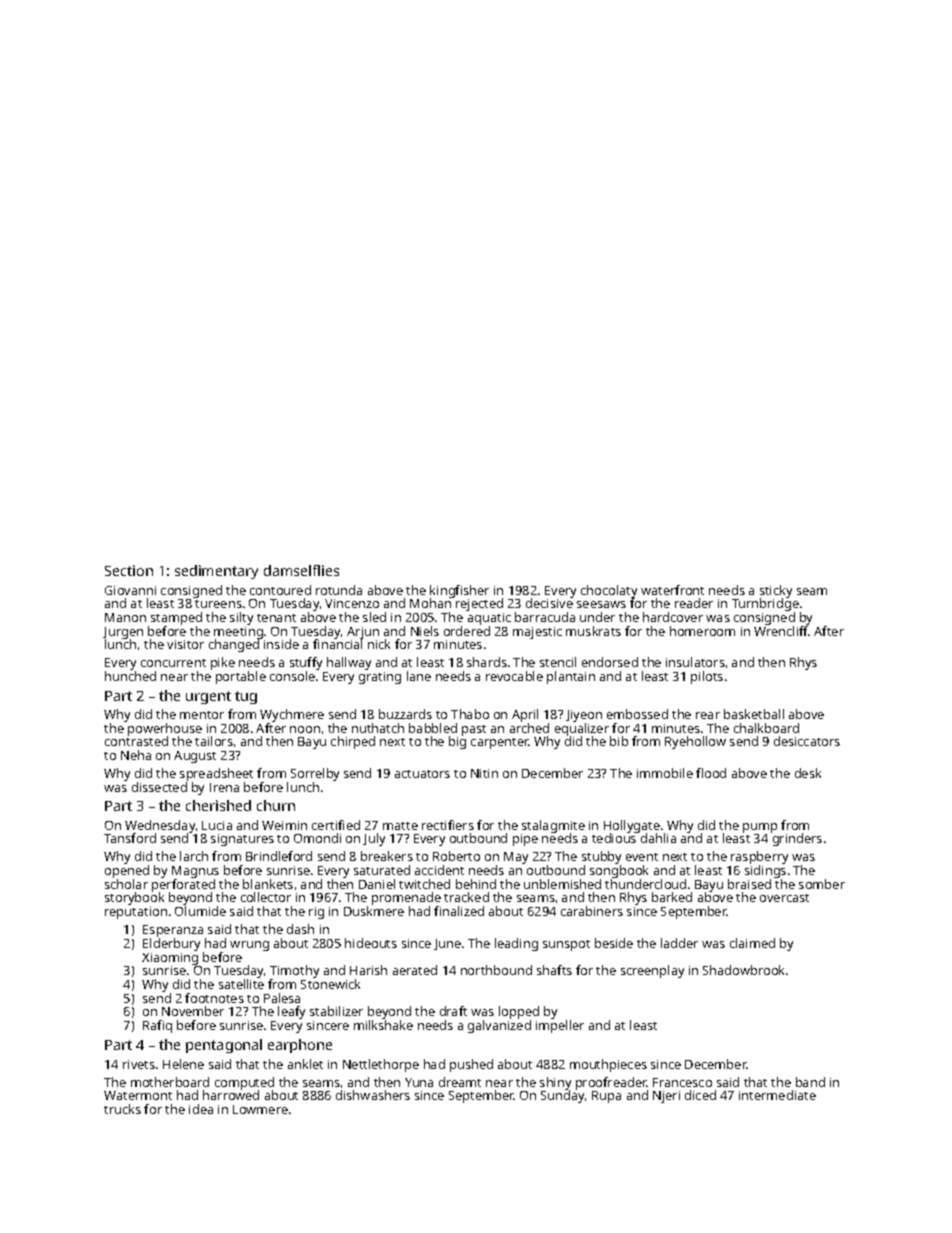 The image size is (952, 1233). What do you see at coordinates (139, 1064) in the page?
I see `rivets` at bounding box center [139, 1064].
